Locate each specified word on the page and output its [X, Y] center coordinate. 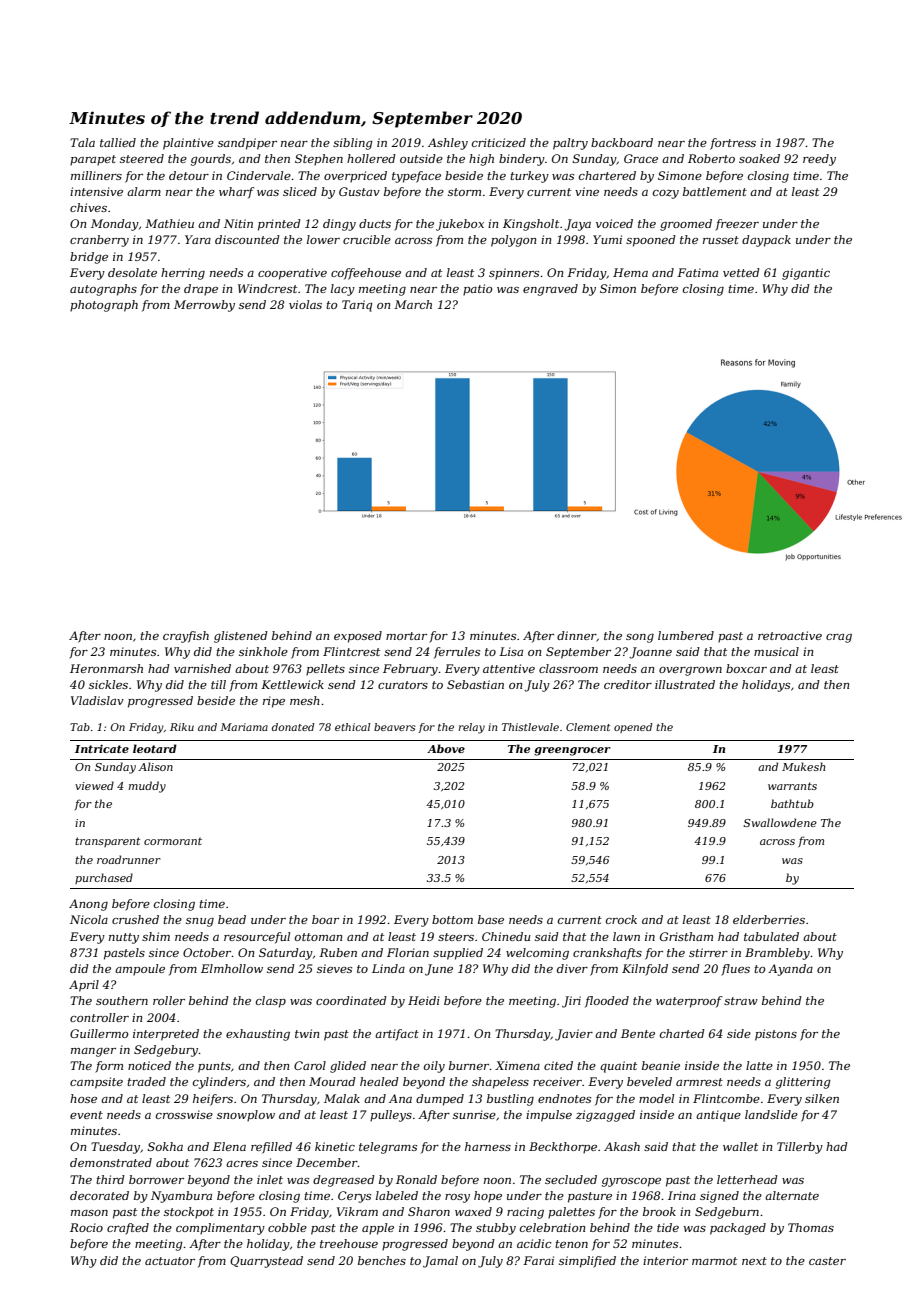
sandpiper [247, 144]
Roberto [711, 158]
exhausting [258, 1035]
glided [348, 1067]
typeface [416, 177]
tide [668, 1227]
